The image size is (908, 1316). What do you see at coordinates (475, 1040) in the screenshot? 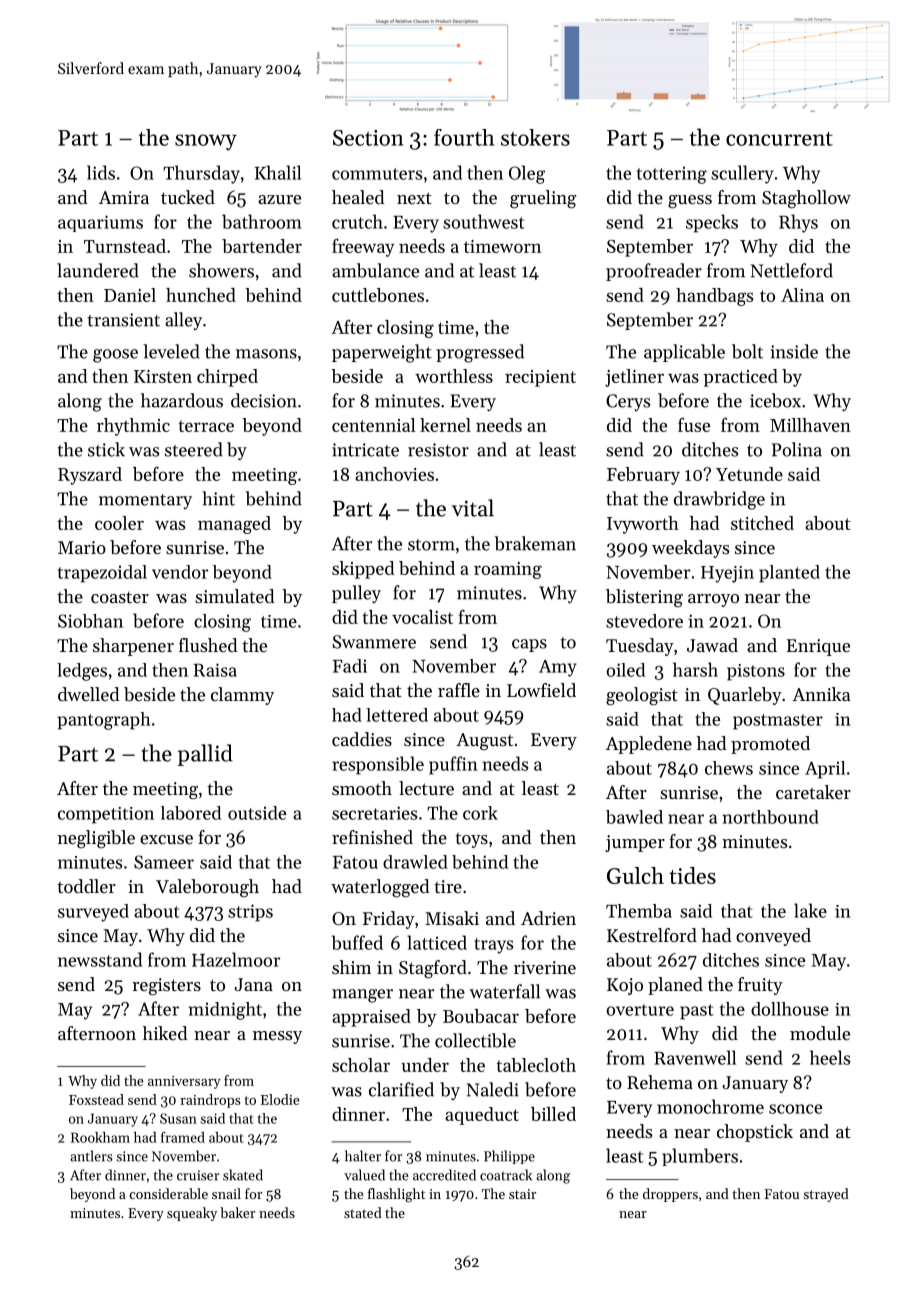
I see `collectible` at bounding box center [475, 1040].
